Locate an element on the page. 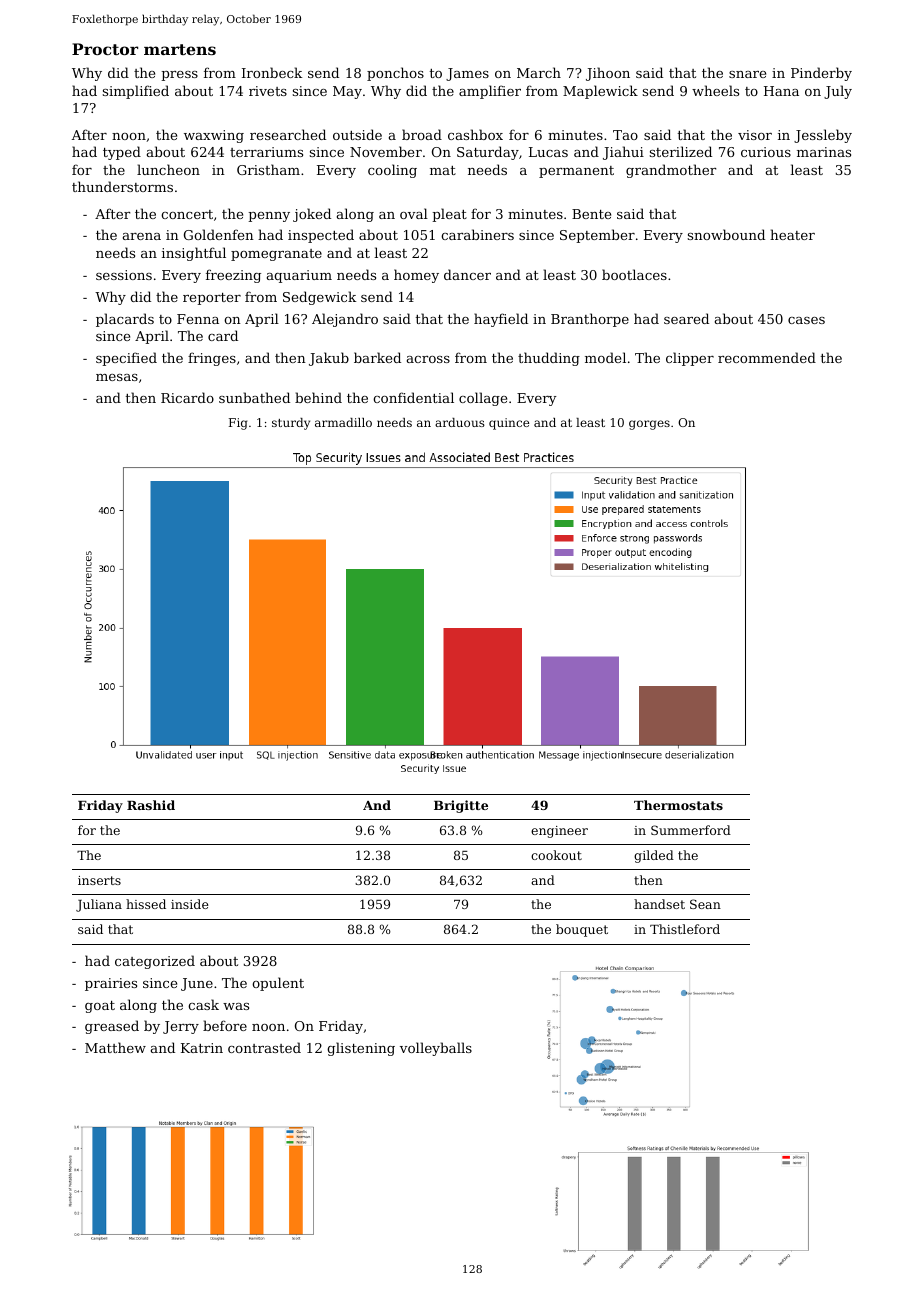 The image size is (924, 1308). Rashid is located at coordinates (151, 805).
